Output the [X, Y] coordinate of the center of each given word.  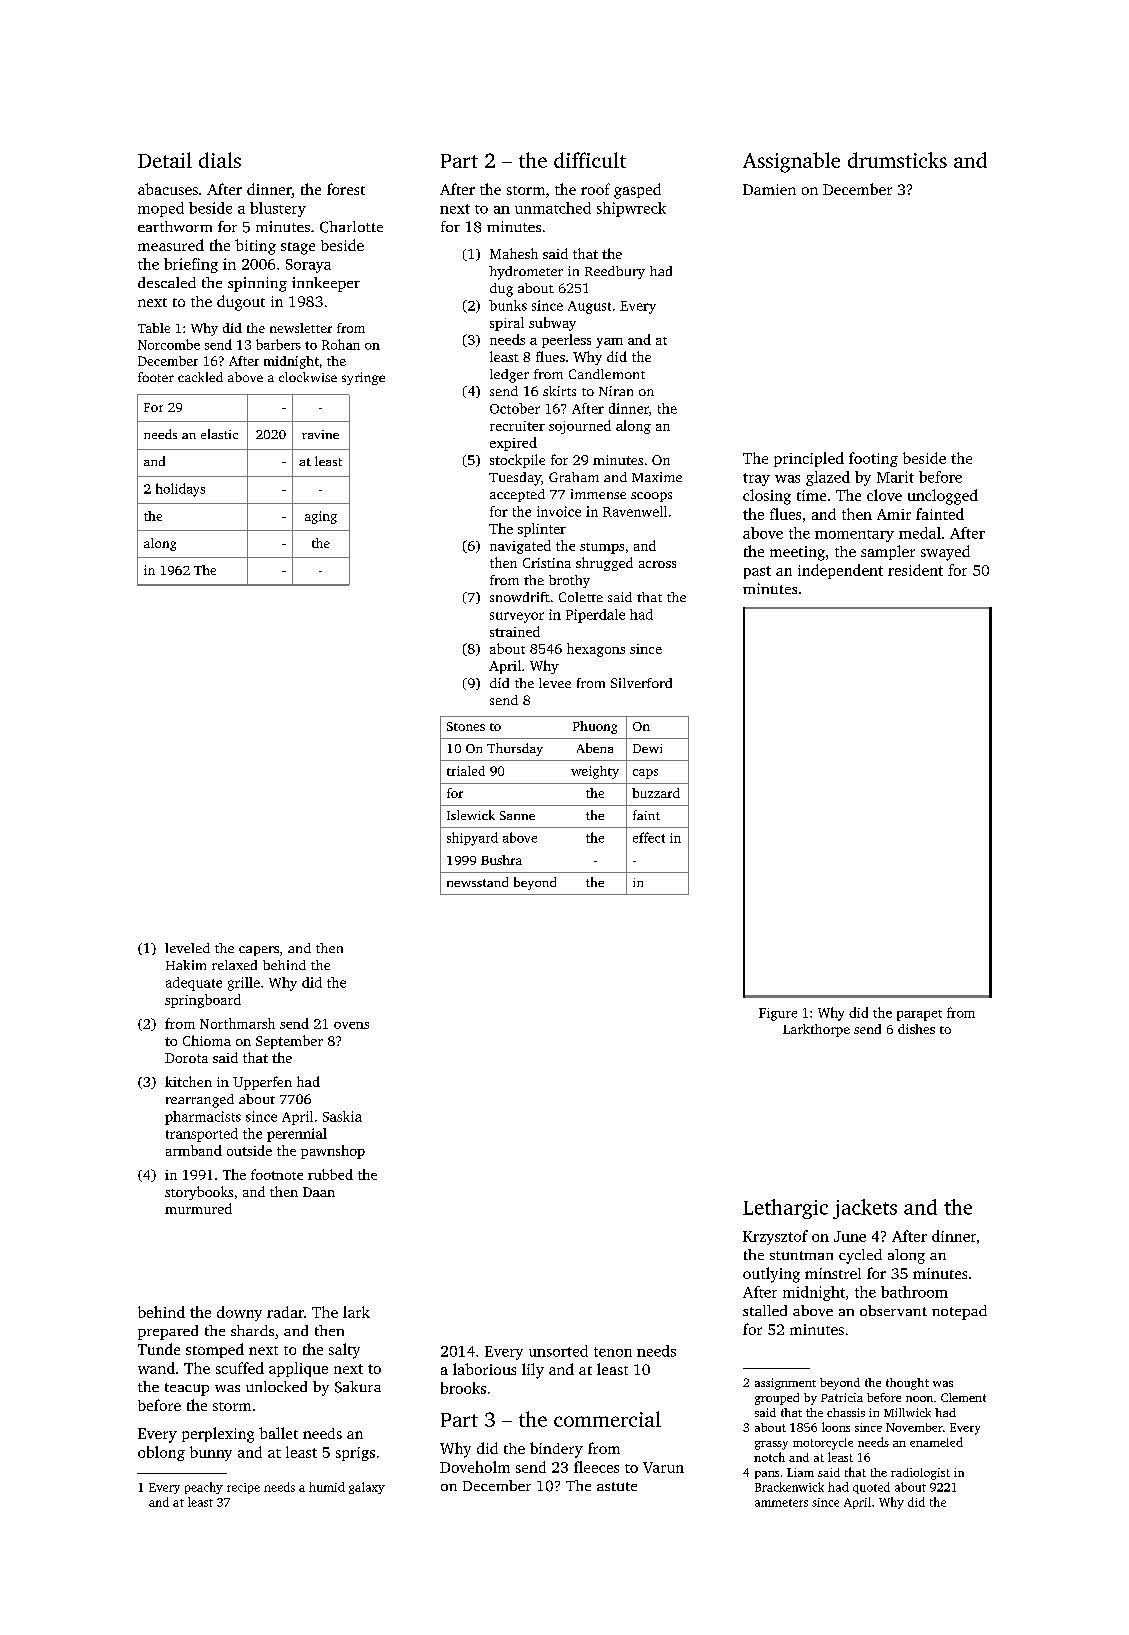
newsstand [477, 882]
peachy [204, 1488]
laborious [484, 1369]
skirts [559, 391]
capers [259, 951]
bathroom [914, 1292]
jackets [865, 1209]
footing [873, 459]
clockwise [308, 377]
